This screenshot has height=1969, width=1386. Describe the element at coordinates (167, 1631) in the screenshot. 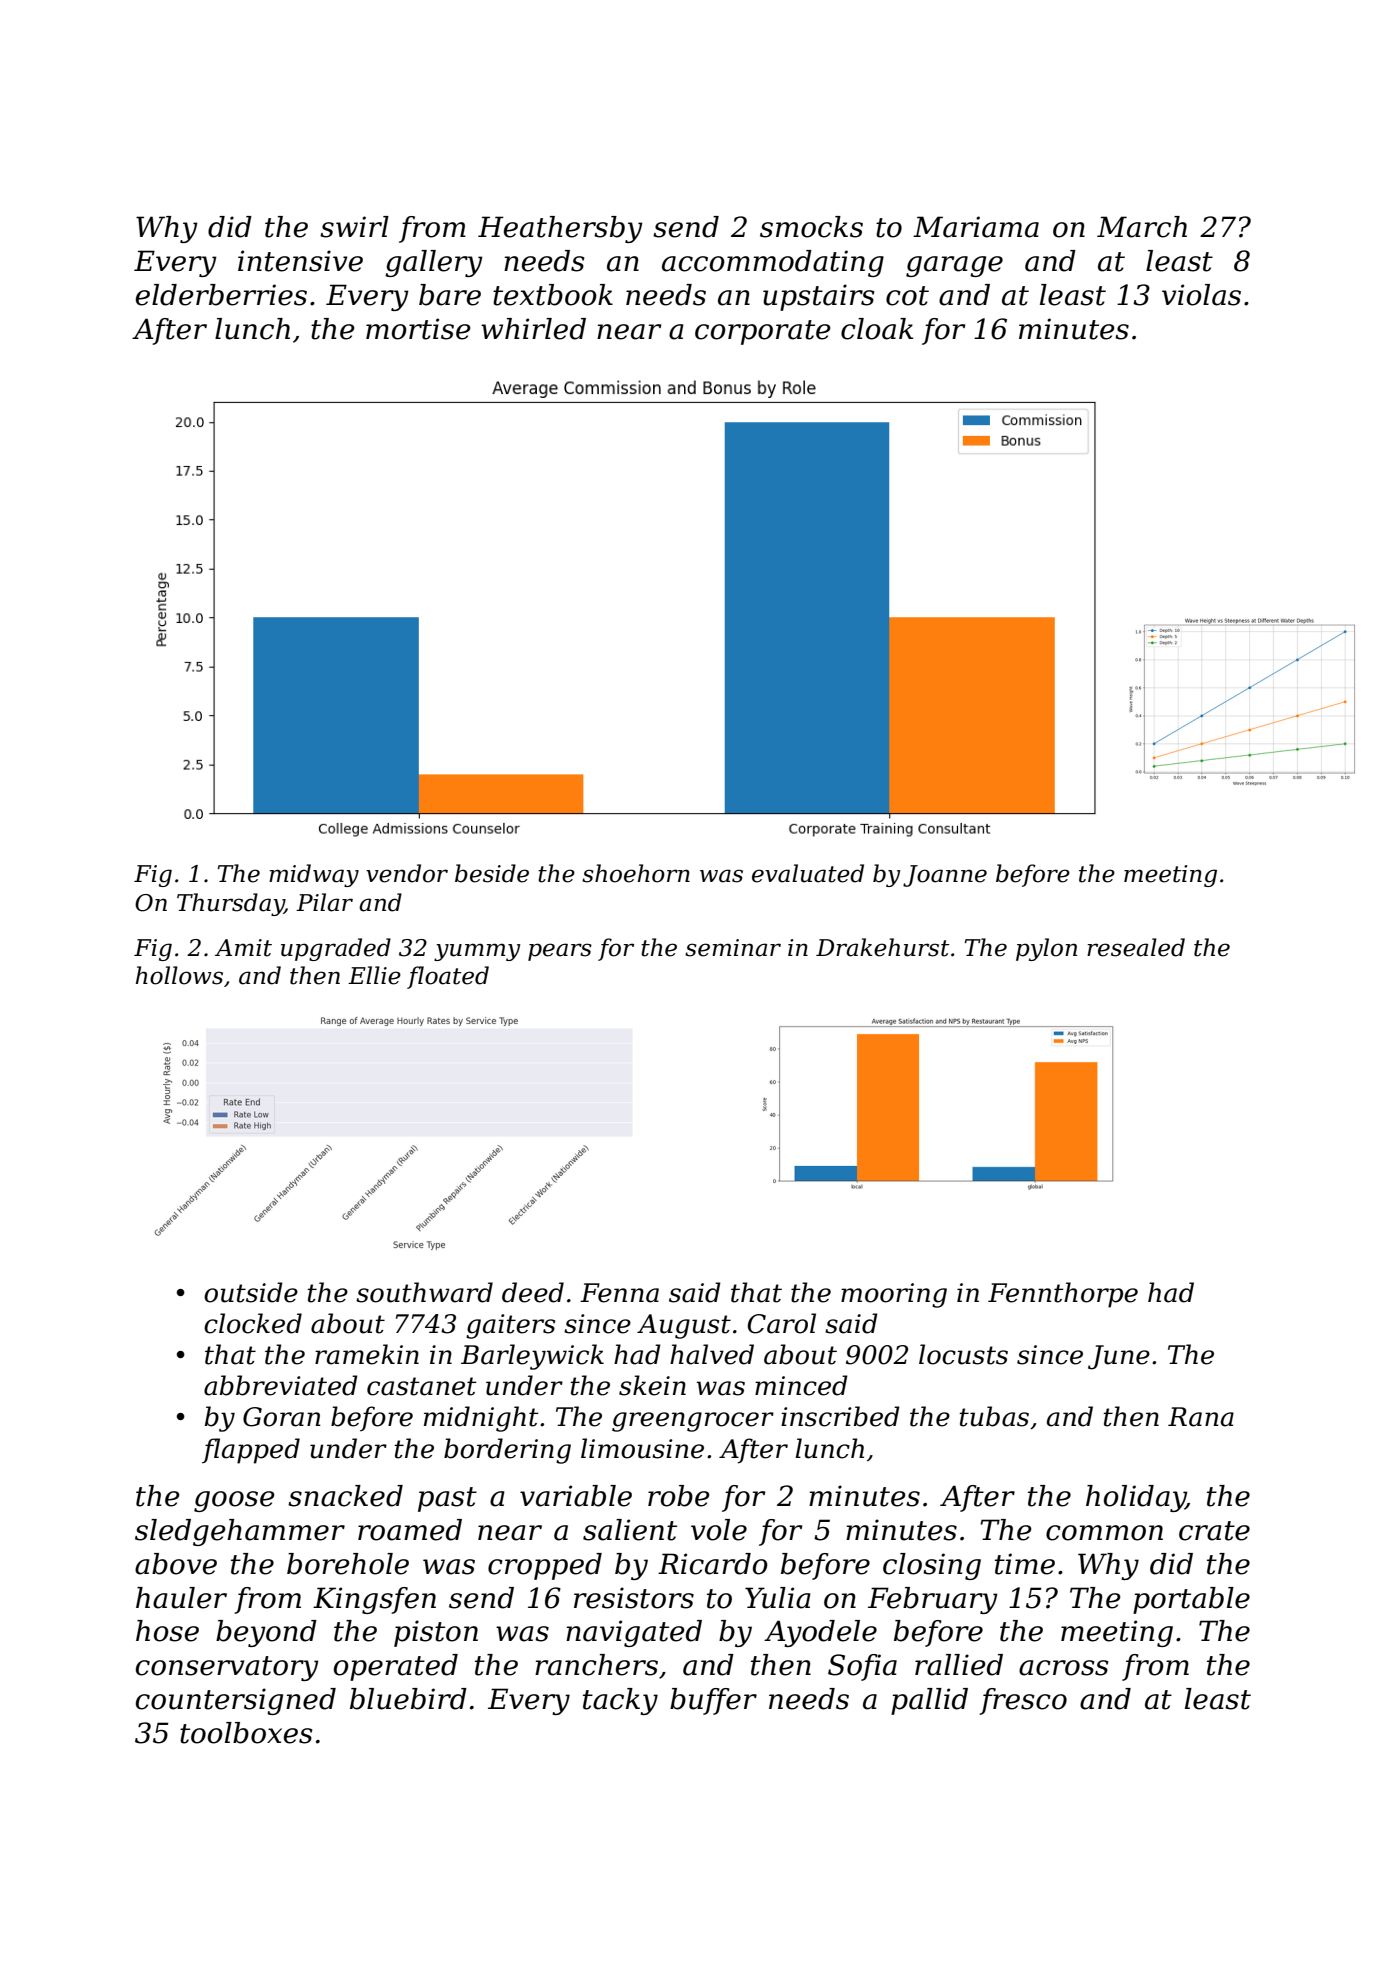

I see `hose` at that location.
